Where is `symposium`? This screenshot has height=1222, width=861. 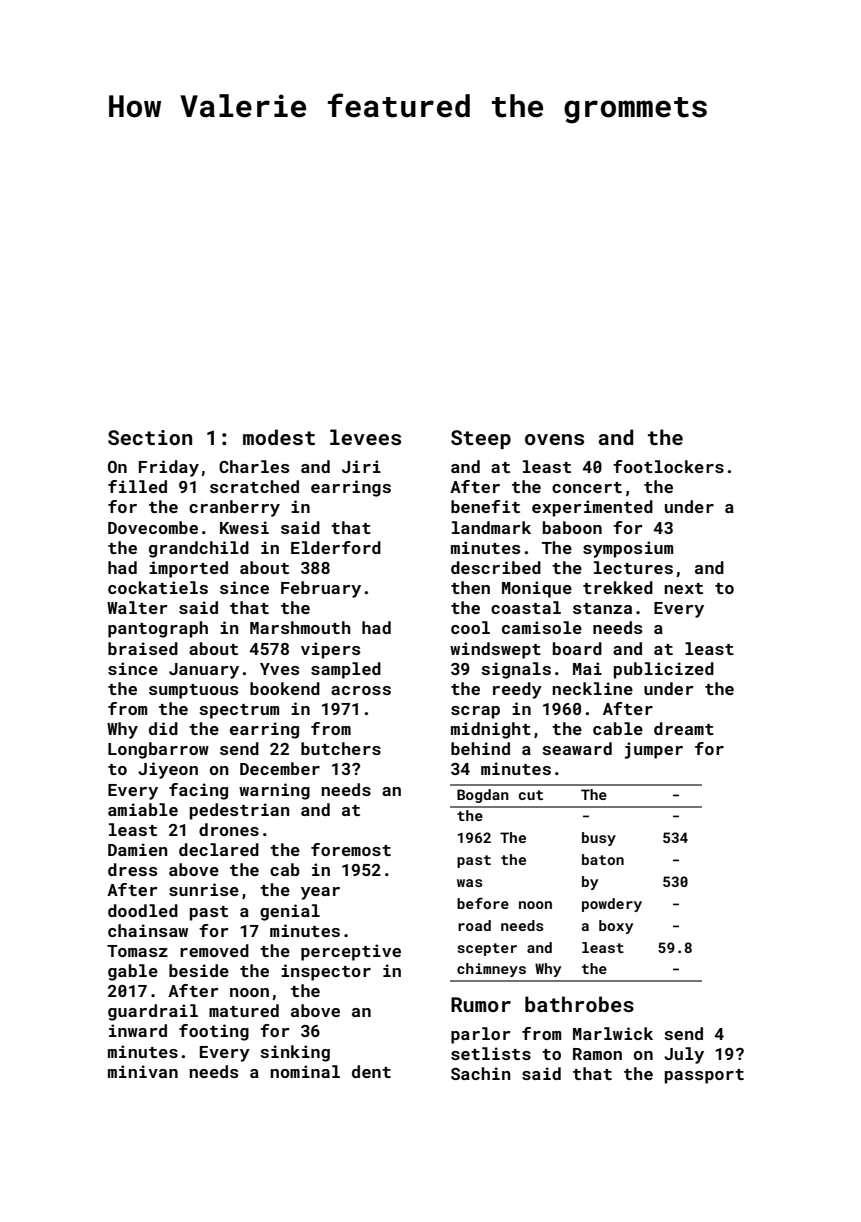
symposium is located at coordinates (628, 549).
